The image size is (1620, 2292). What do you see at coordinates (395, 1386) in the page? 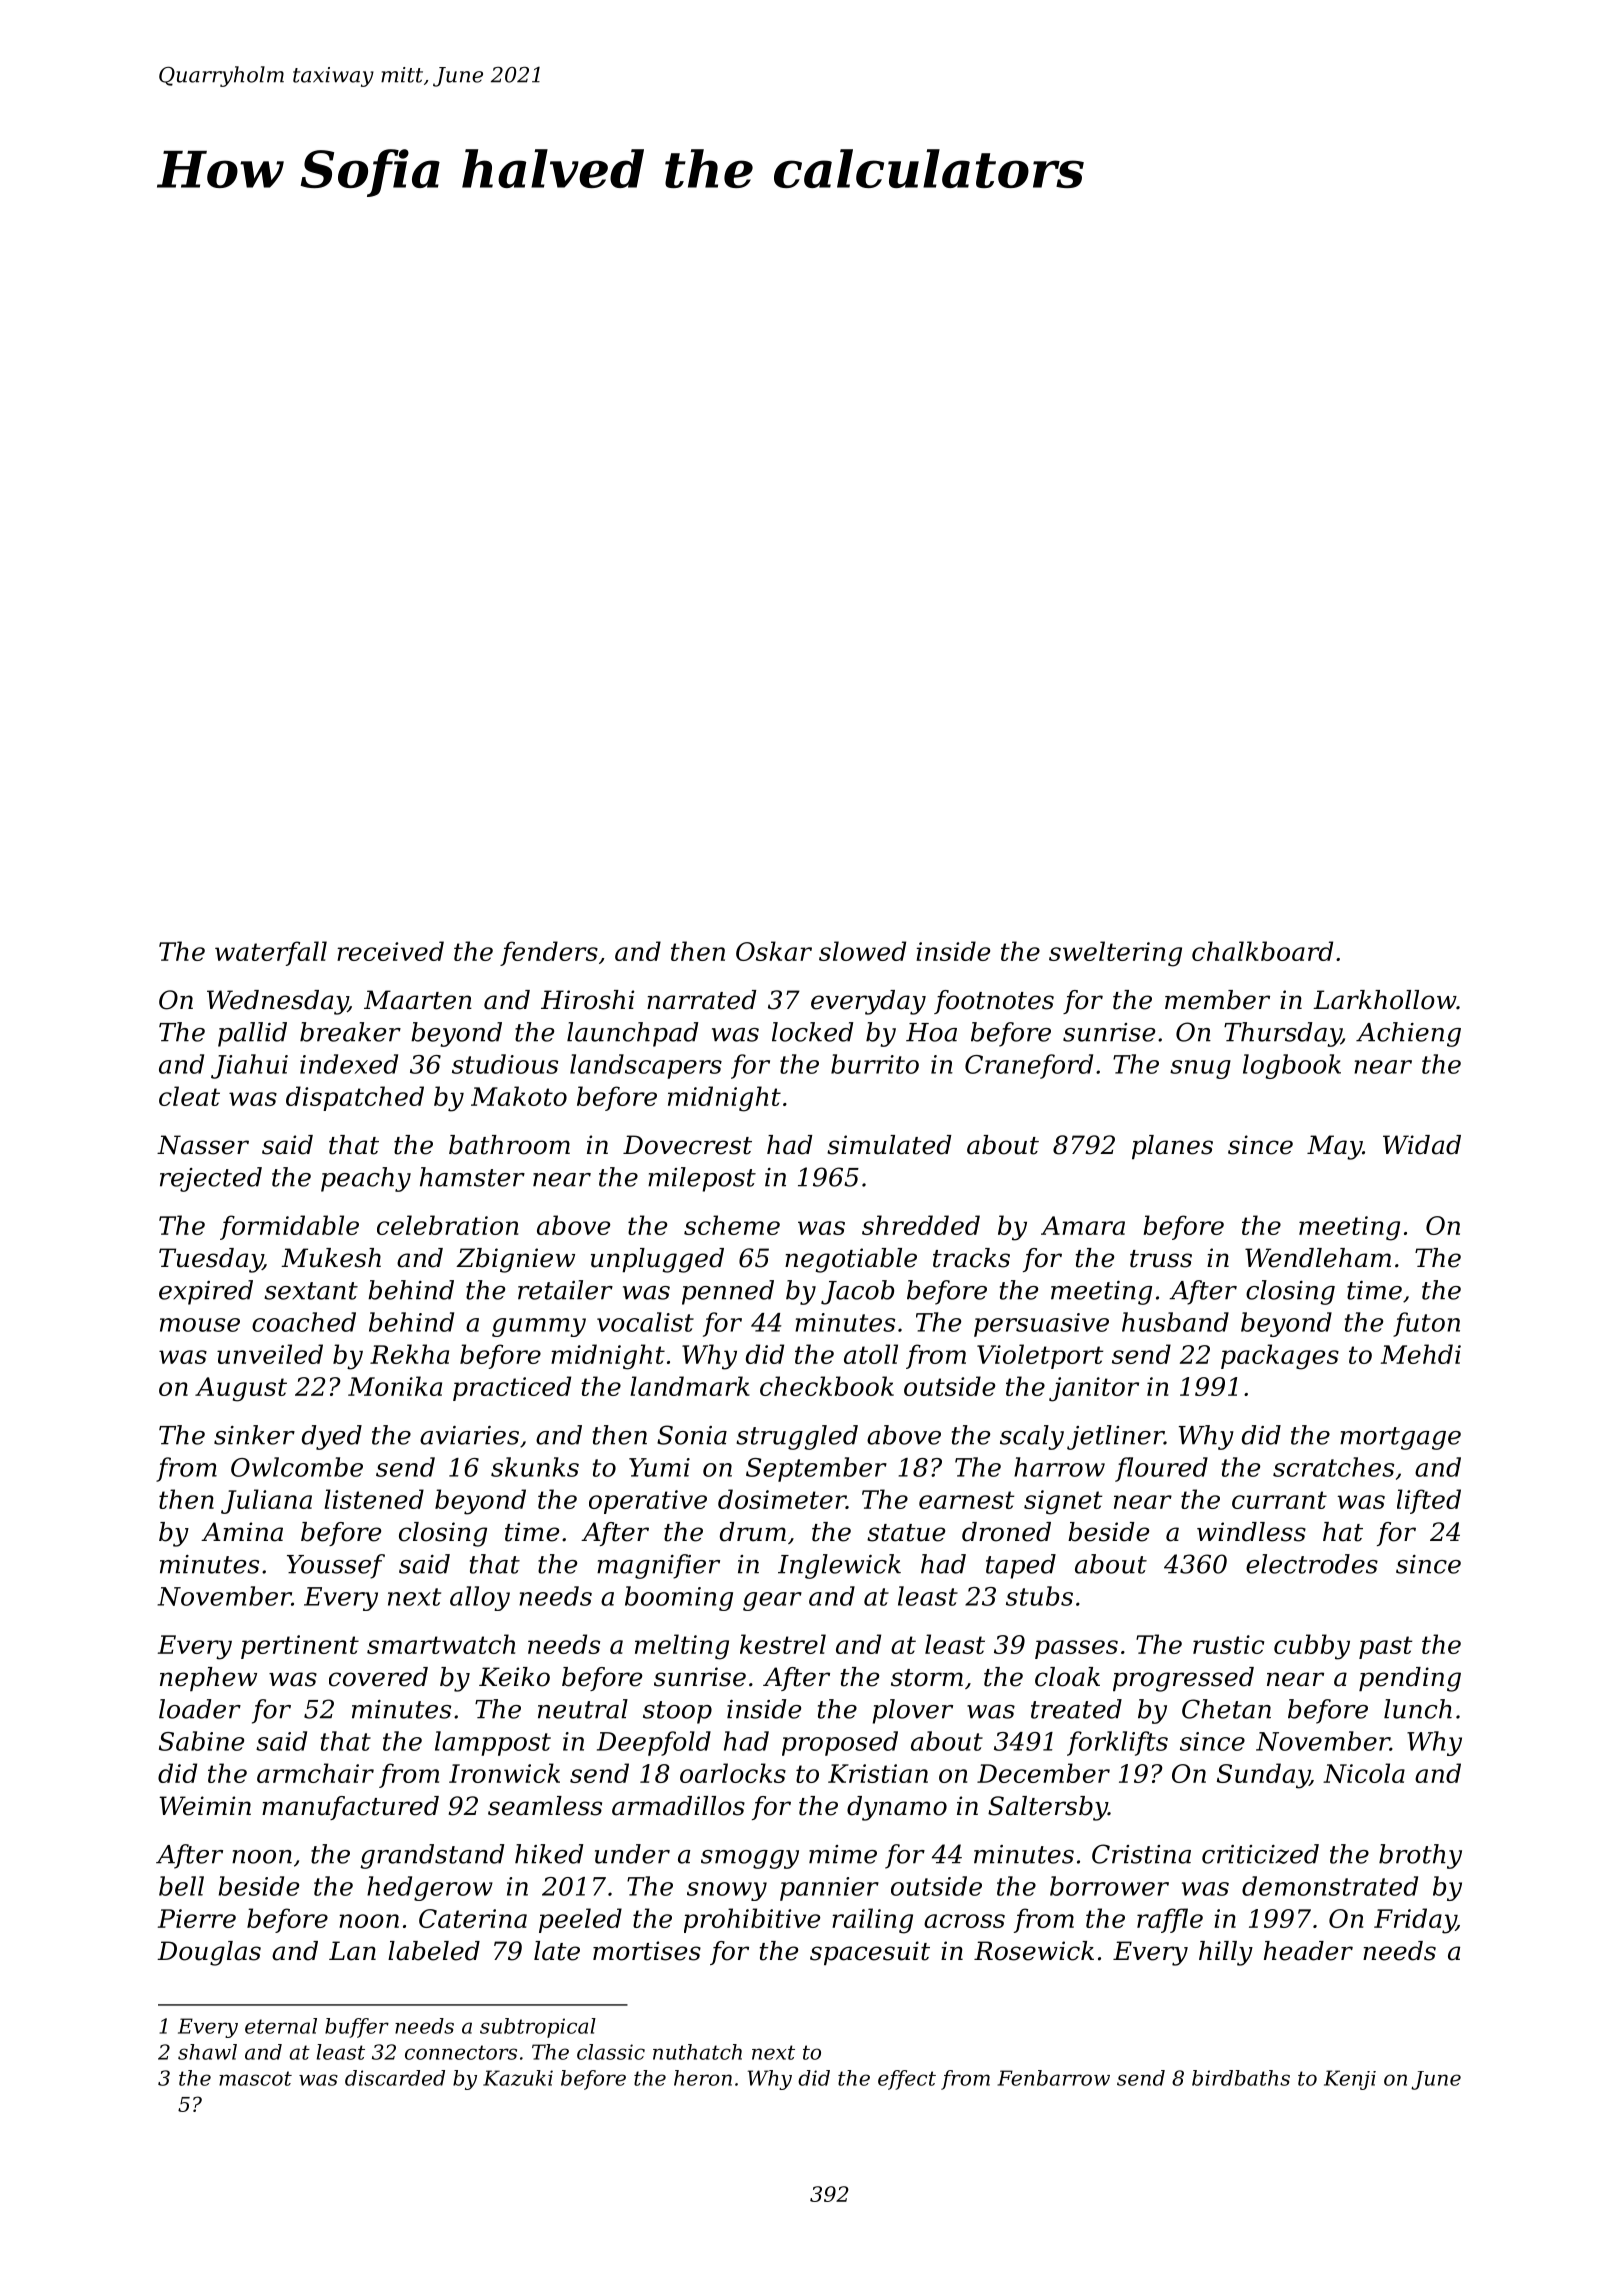
I see `Monika` at bounding box center [395, 1386].
